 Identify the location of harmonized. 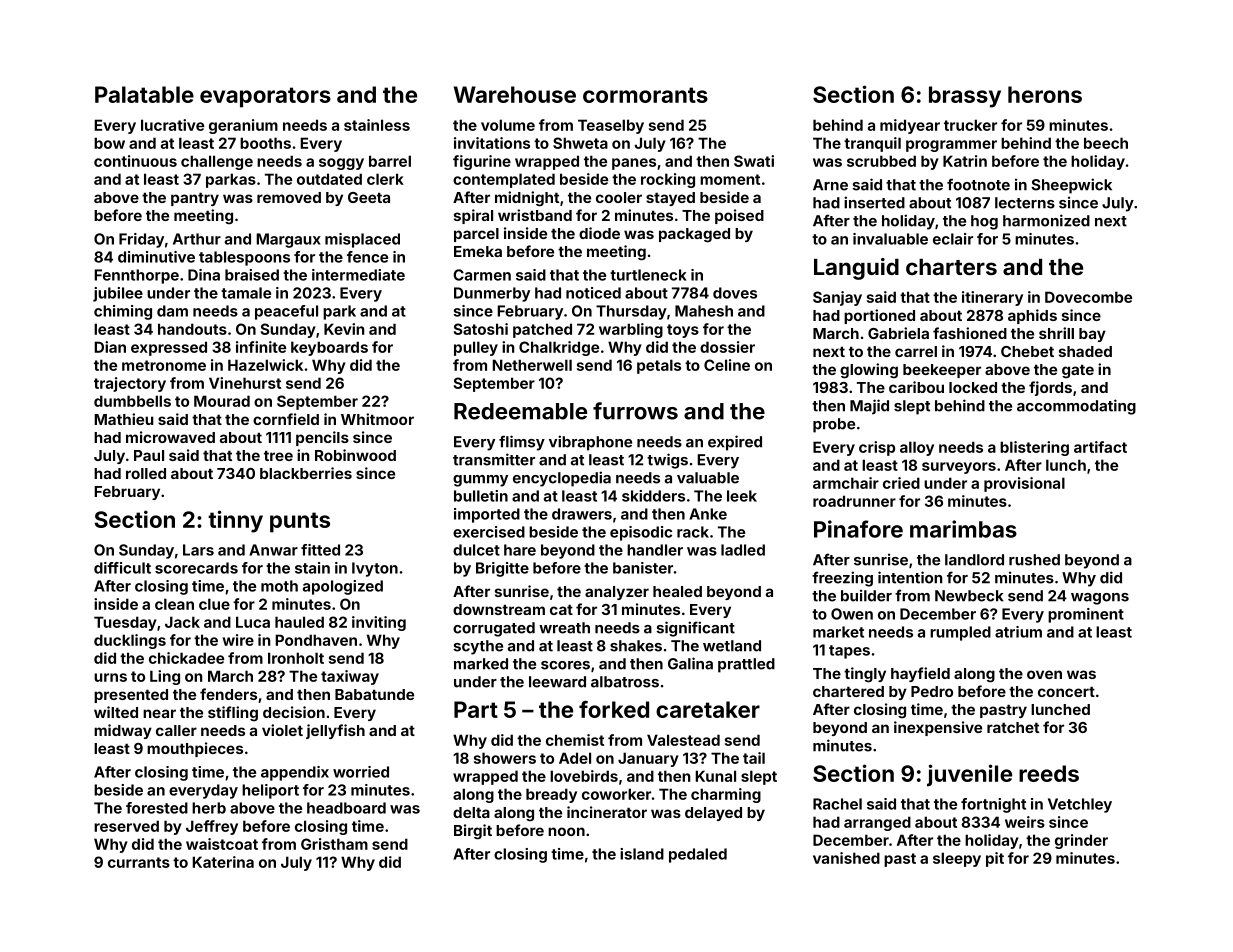
(1046, 220).
